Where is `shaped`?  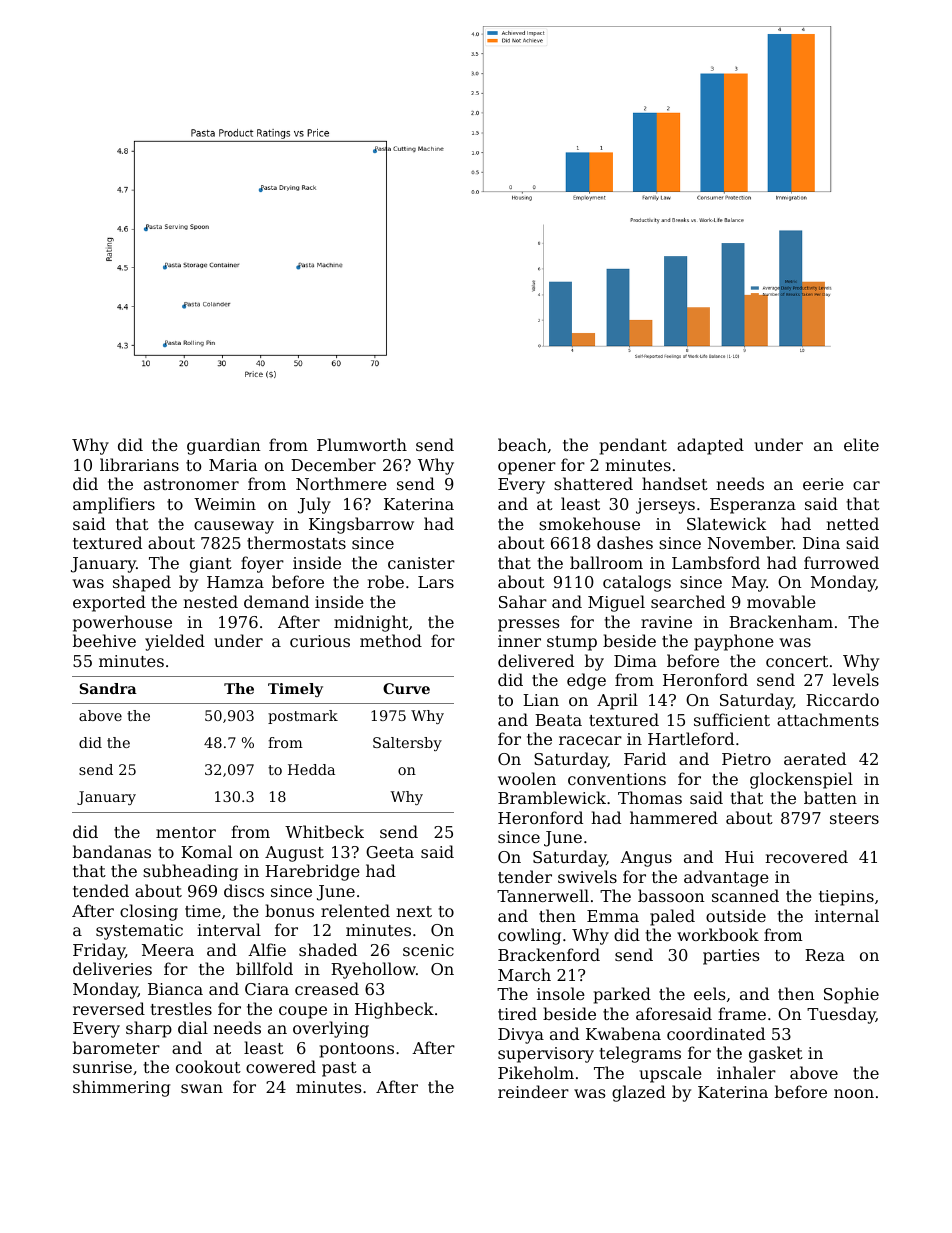
shaped is located at coordinates (142, 583).
